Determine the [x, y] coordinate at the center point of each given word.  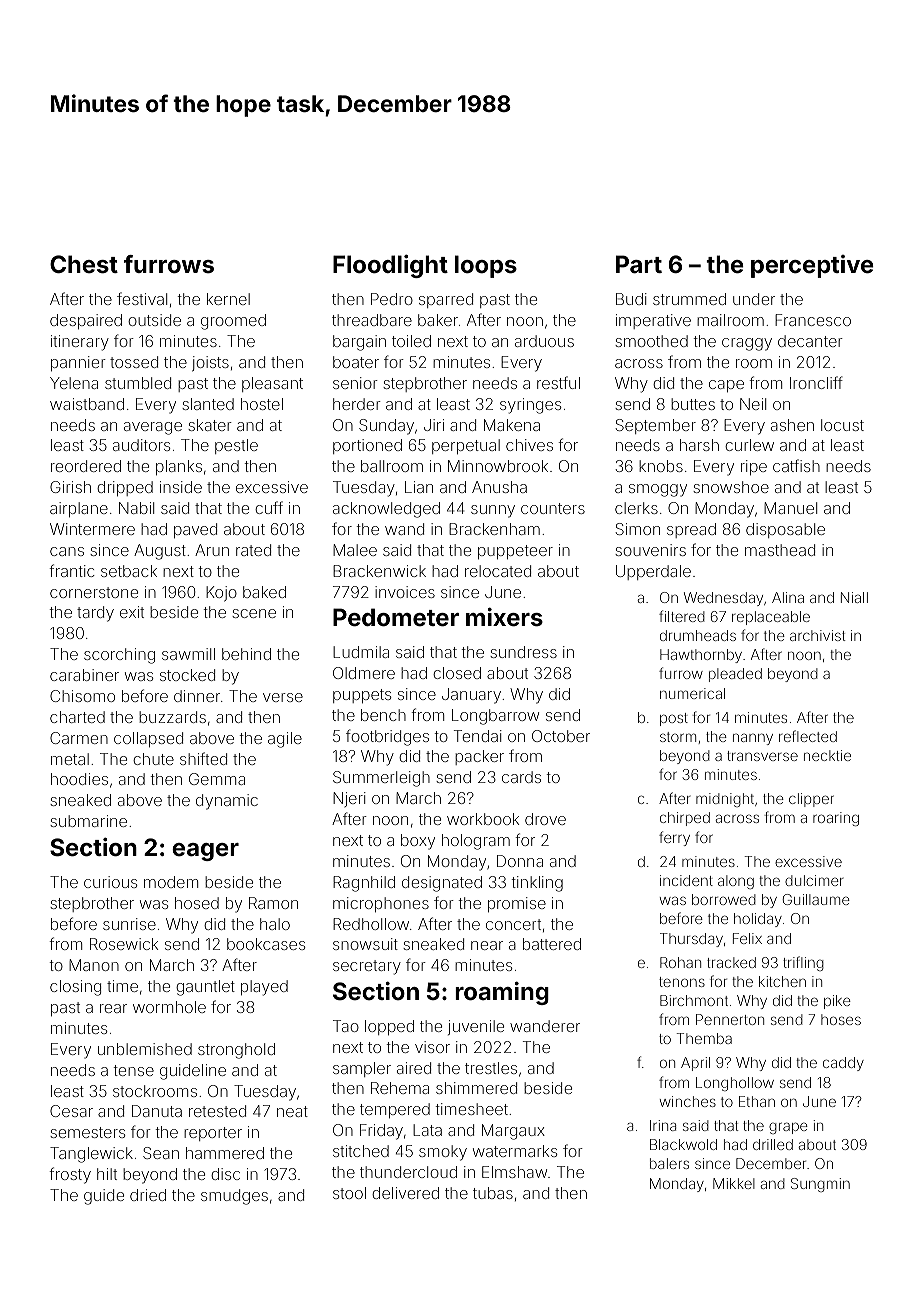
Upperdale [653, 572]
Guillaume [816, 899]
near [487, 945]
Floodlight [390, 266]
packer [479, 757]
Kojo [221, 594]
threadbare [372, 320]
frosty [70, 1175]
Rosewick [124, 944]
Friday [381, 1132]
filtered [682, 616]
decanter [810, 341]
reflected [808, 736]
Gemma [217, 779]
